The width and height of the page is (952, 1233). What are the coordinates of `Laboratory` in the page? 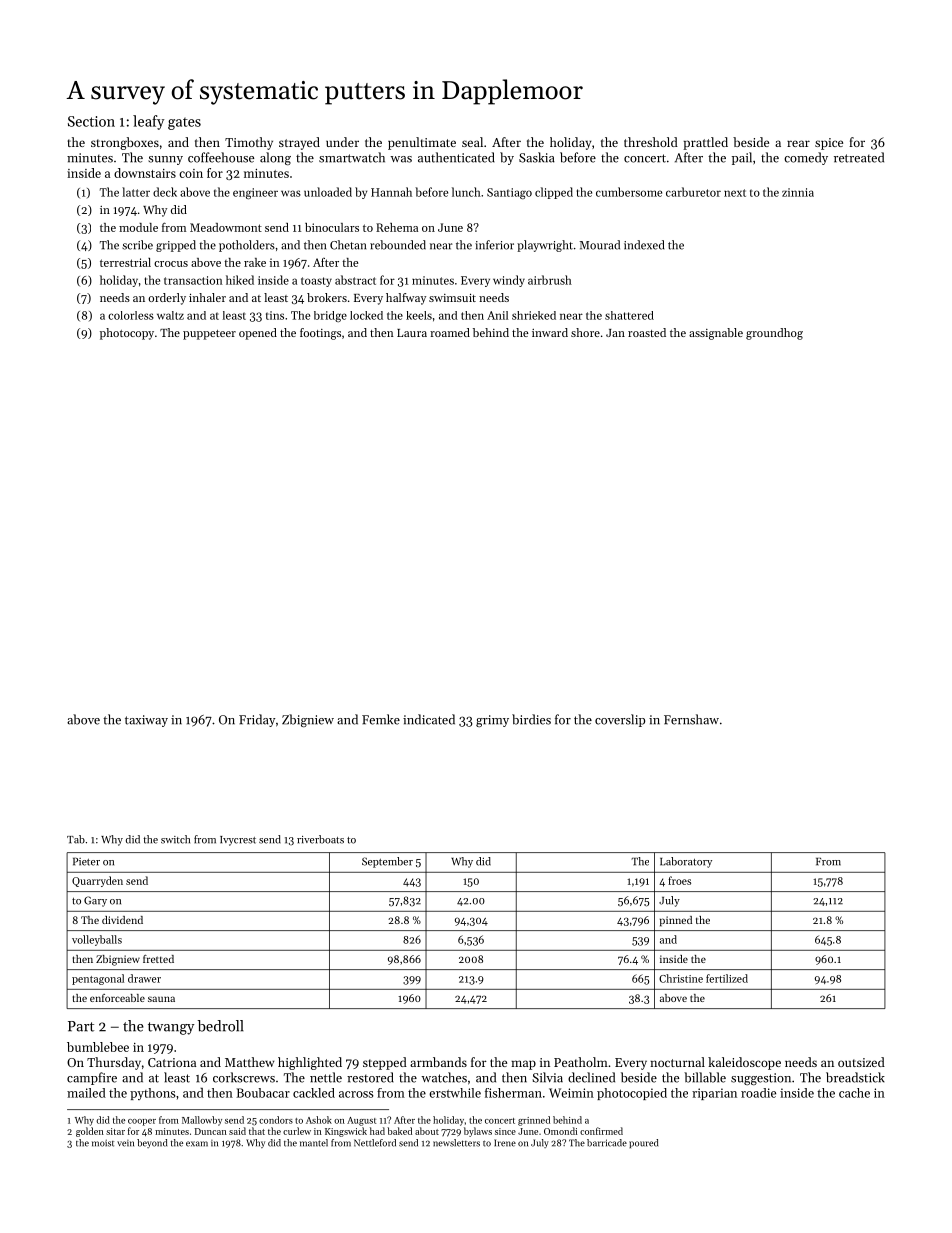 It's located at (686, 862).
